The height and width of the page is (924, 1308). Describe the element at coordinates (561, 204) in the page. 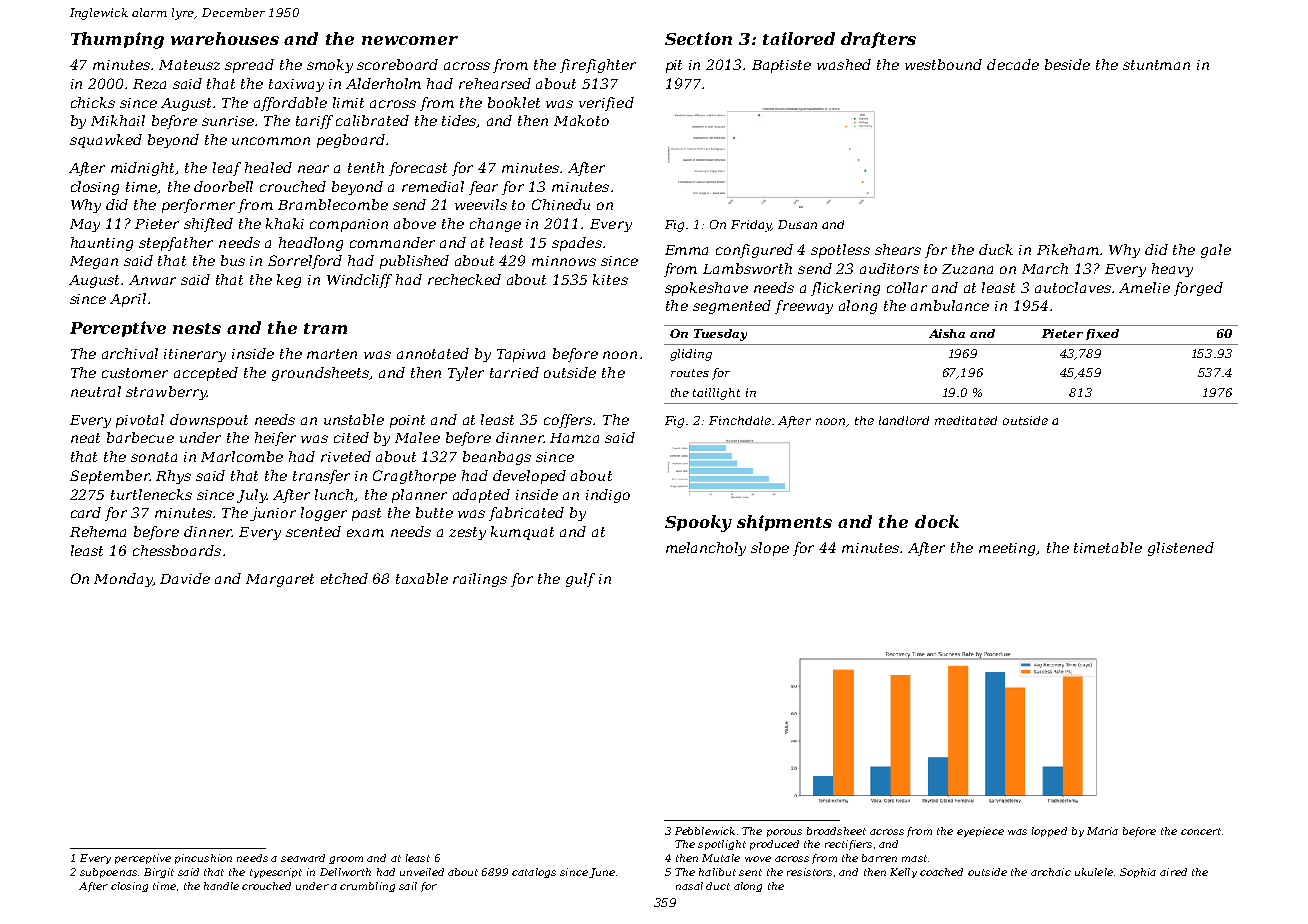

I see `Chinedu` at that location.
